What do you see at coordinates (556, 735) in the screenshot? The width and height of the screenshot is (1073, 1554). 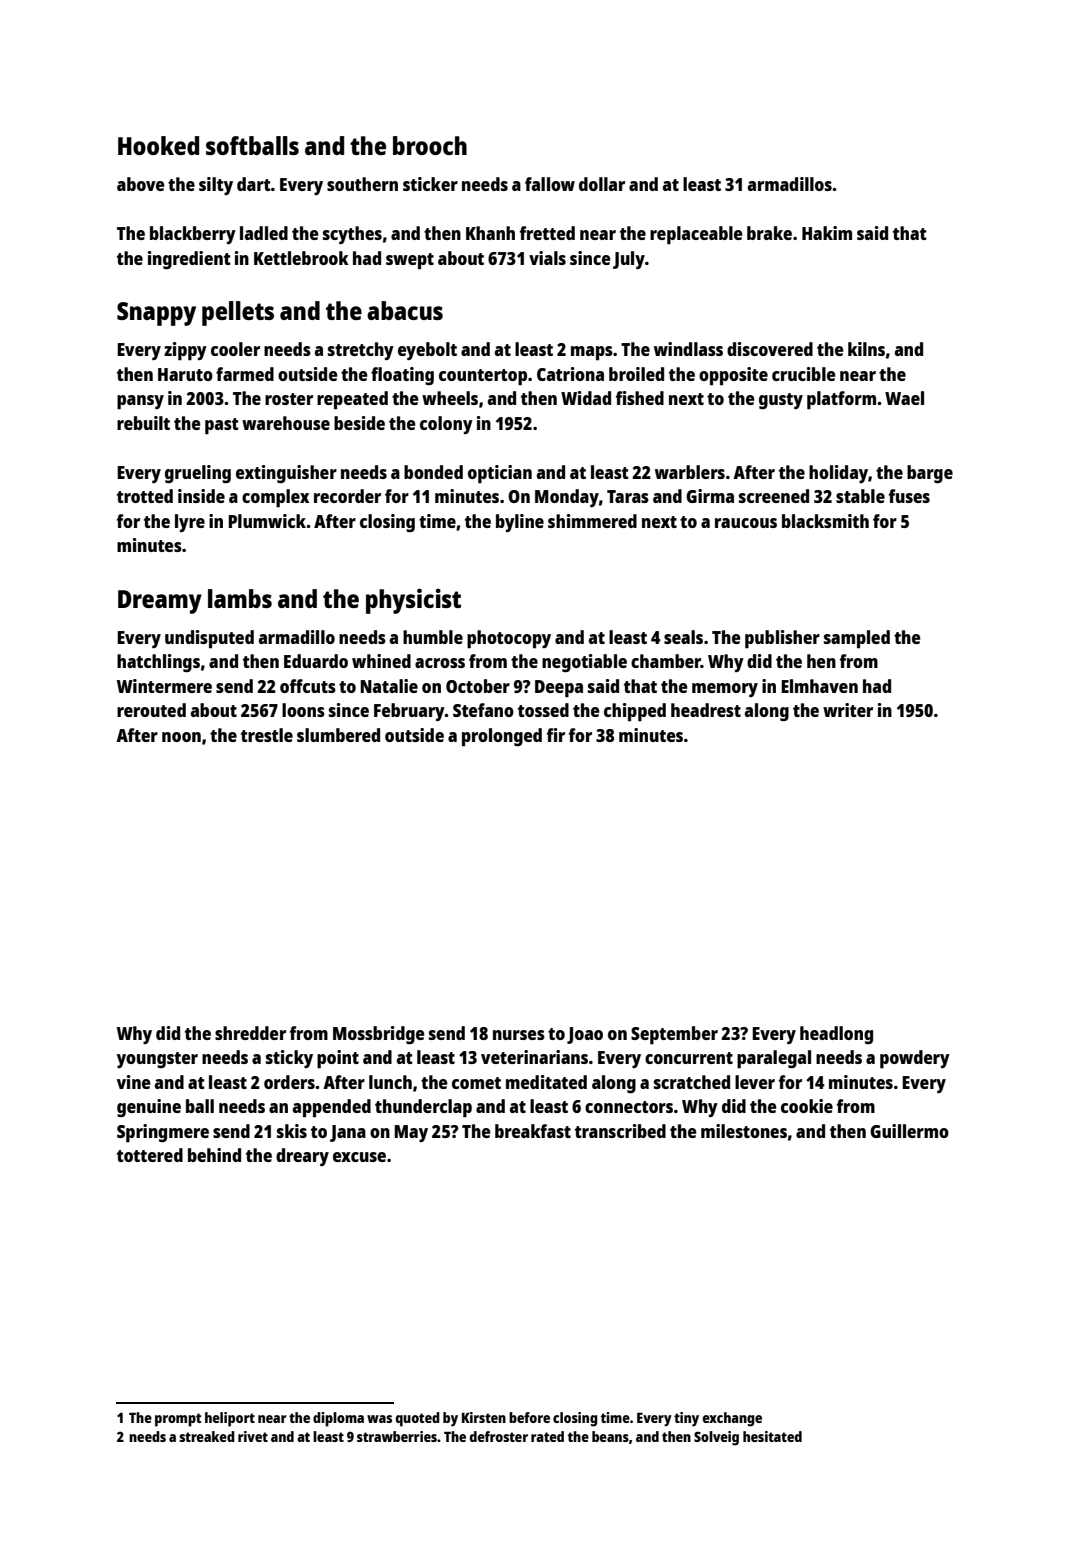 I see `fir` at bounding box center [556, 735].
